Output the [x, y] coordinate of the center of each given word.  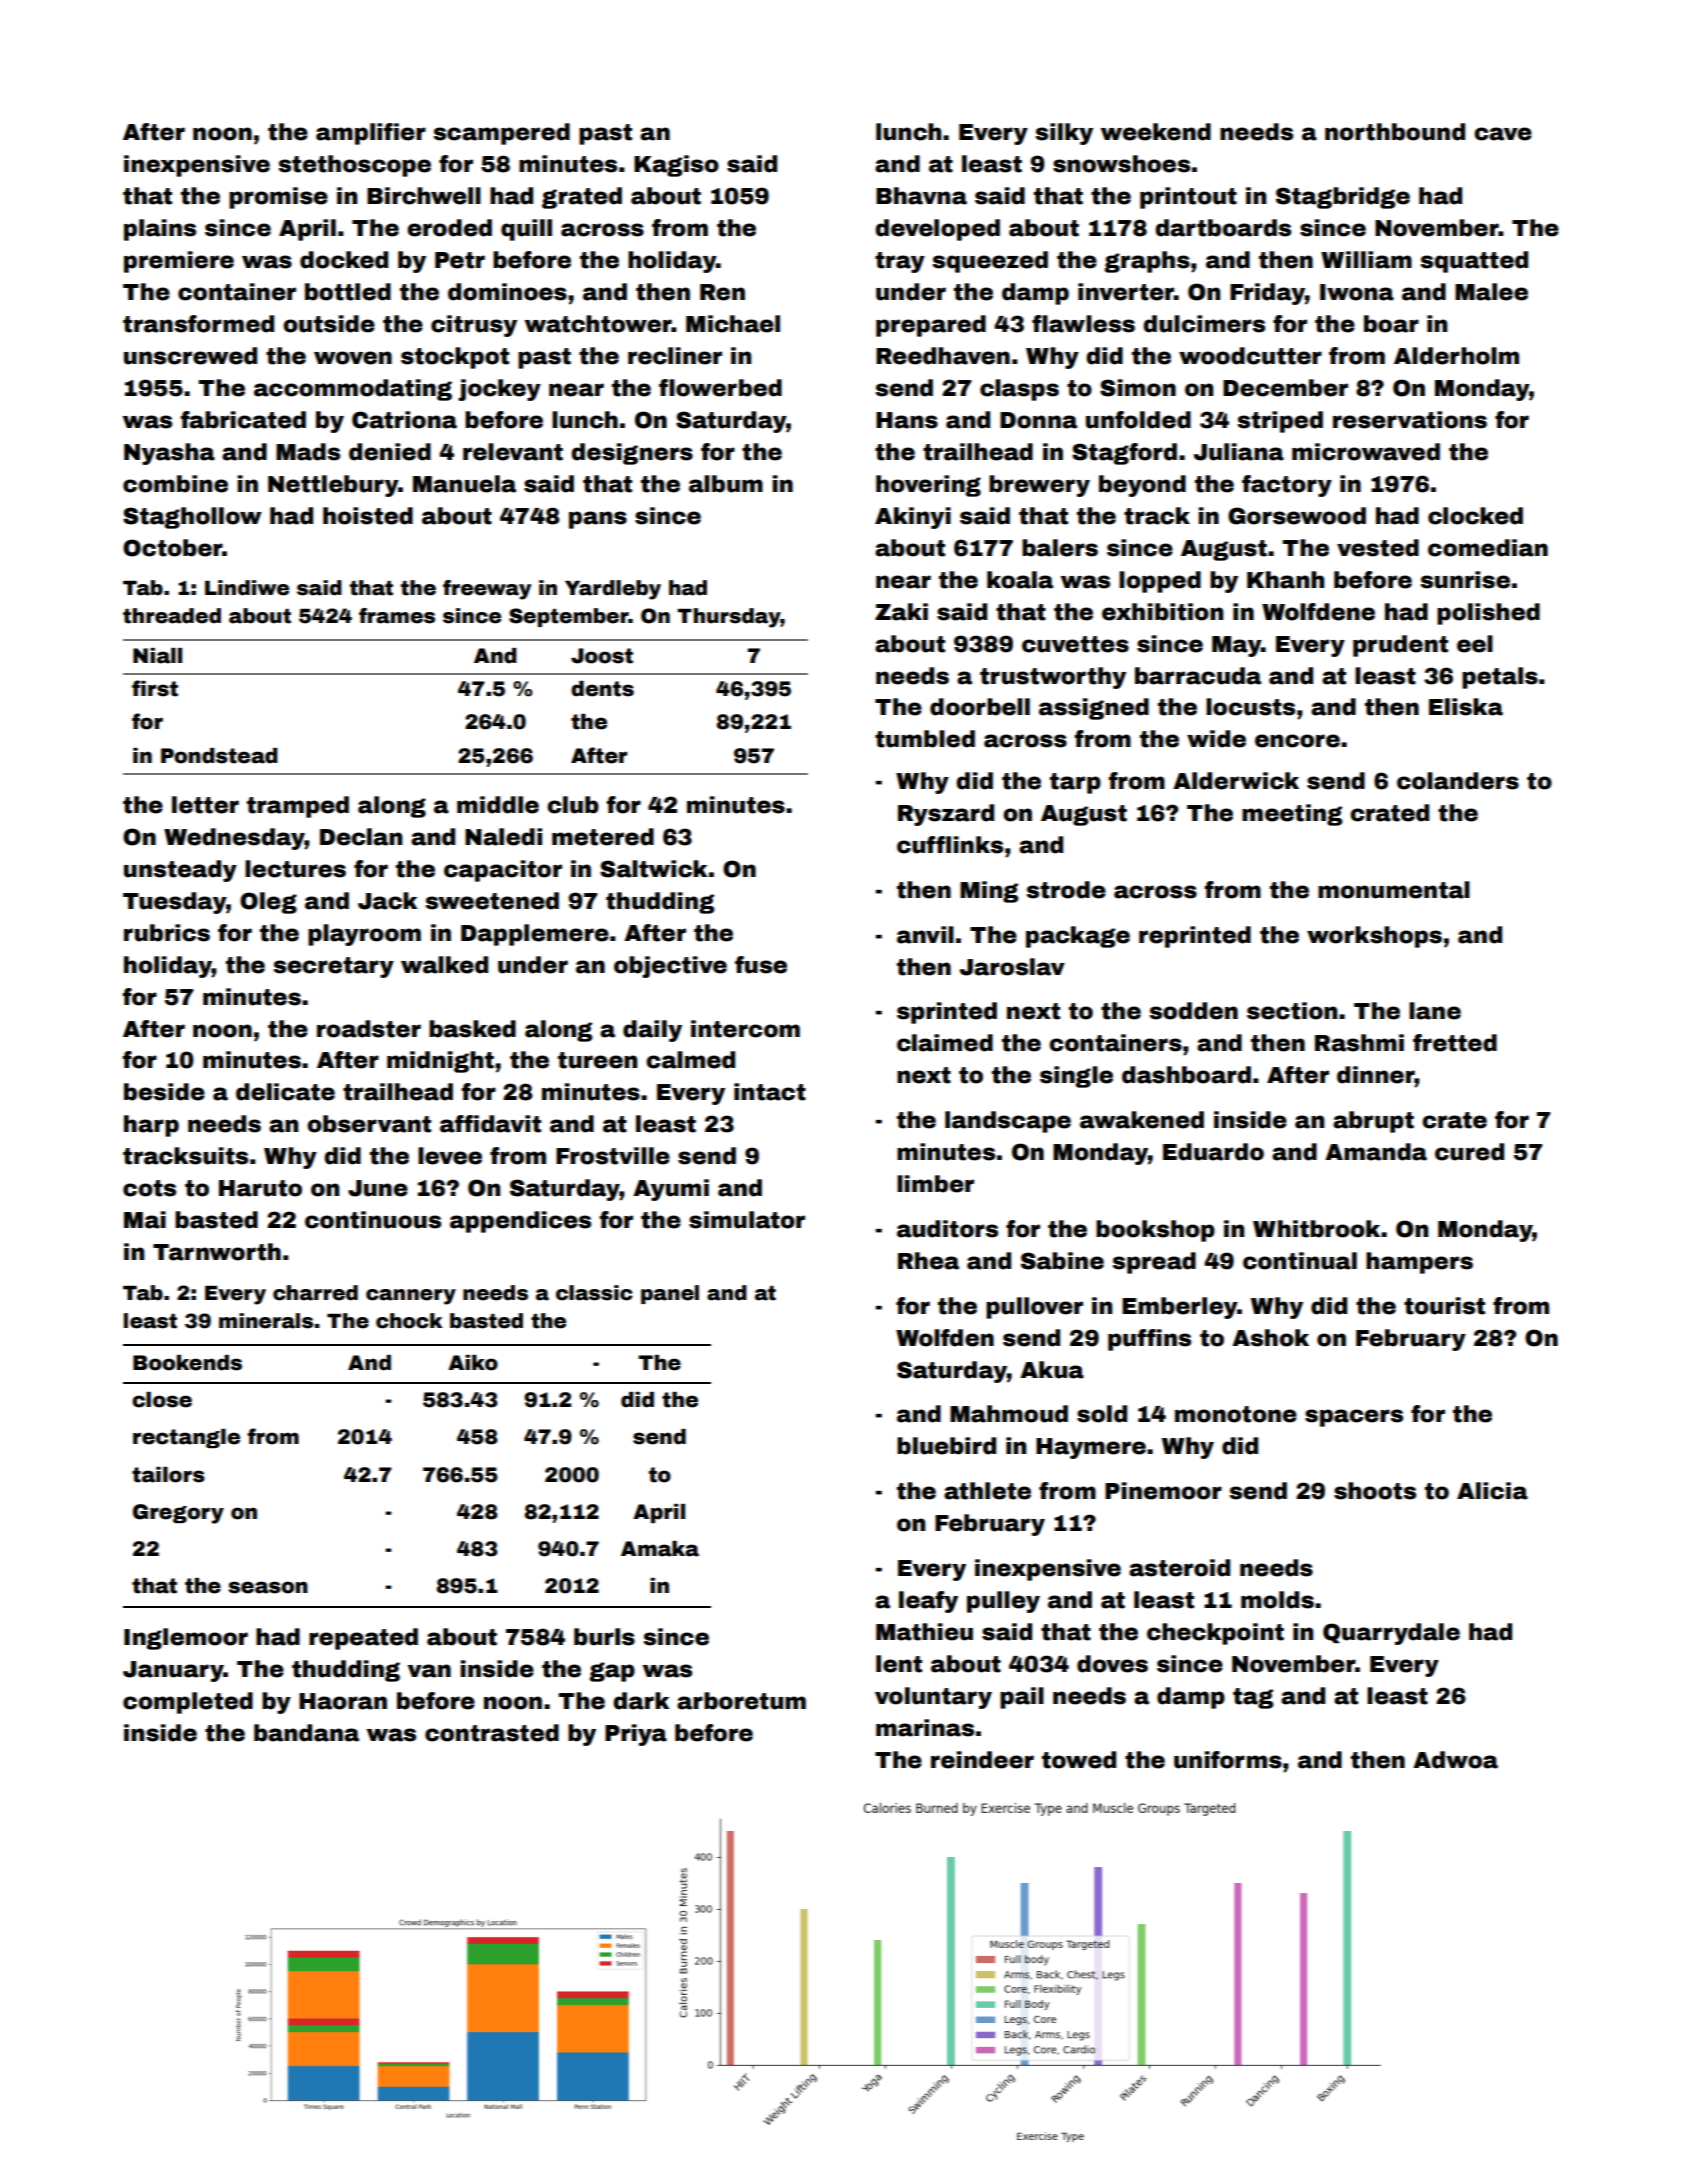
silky [1064, 134]
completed [188, 1703]
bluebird [946, 1446]
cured [1469, 1152]
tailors [168, 1475]
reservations [1410, 420]
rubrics [167, 933]
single [1076, 1077]
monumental [1394, 890]
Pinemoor [1163, 1491]
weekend [1156, 132]
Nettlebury [333, 486]
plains [160, 230]
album [726, 484]
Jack [387, 901]
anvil [925, 935]
